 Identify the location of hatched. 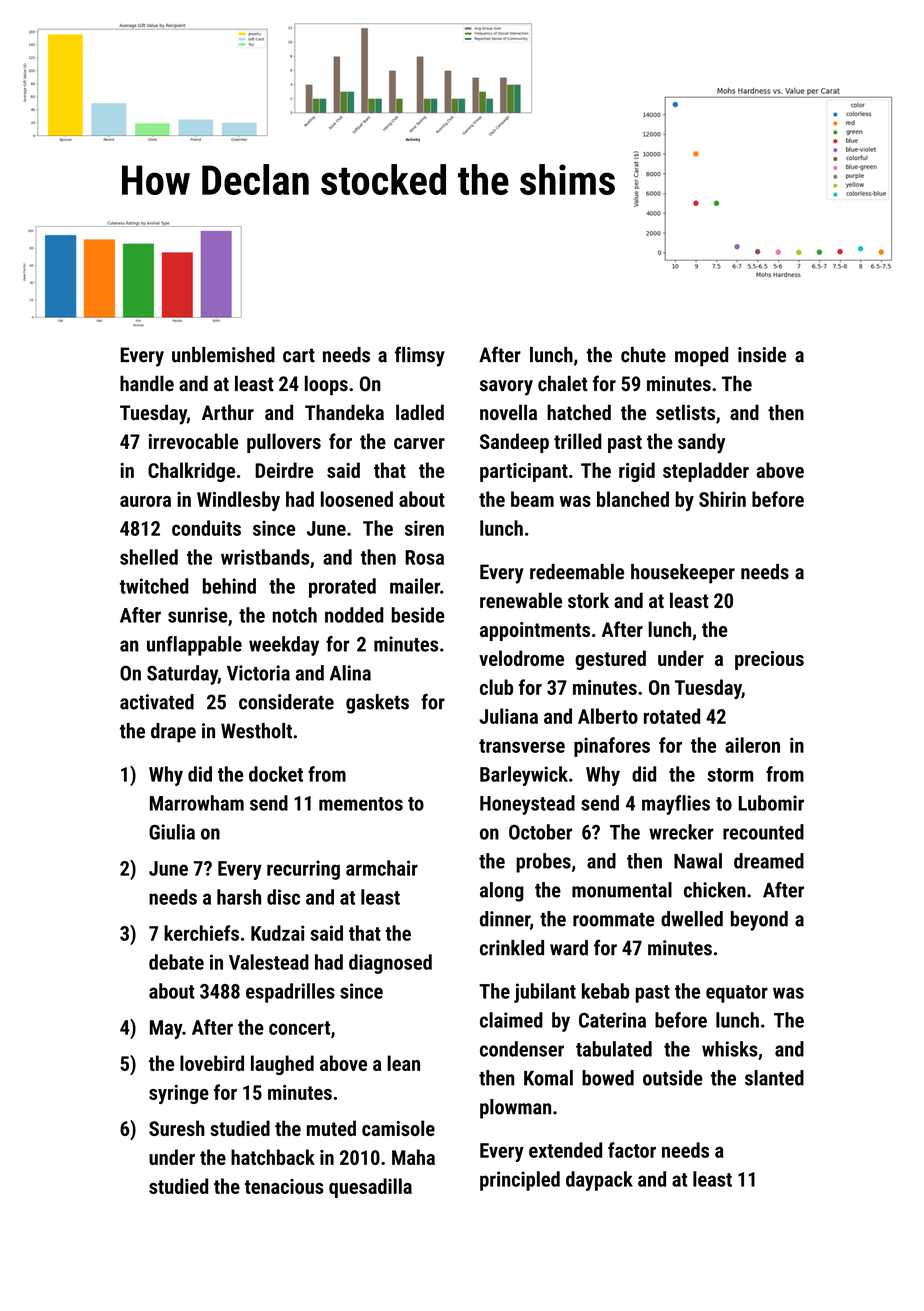
(579, 412).
